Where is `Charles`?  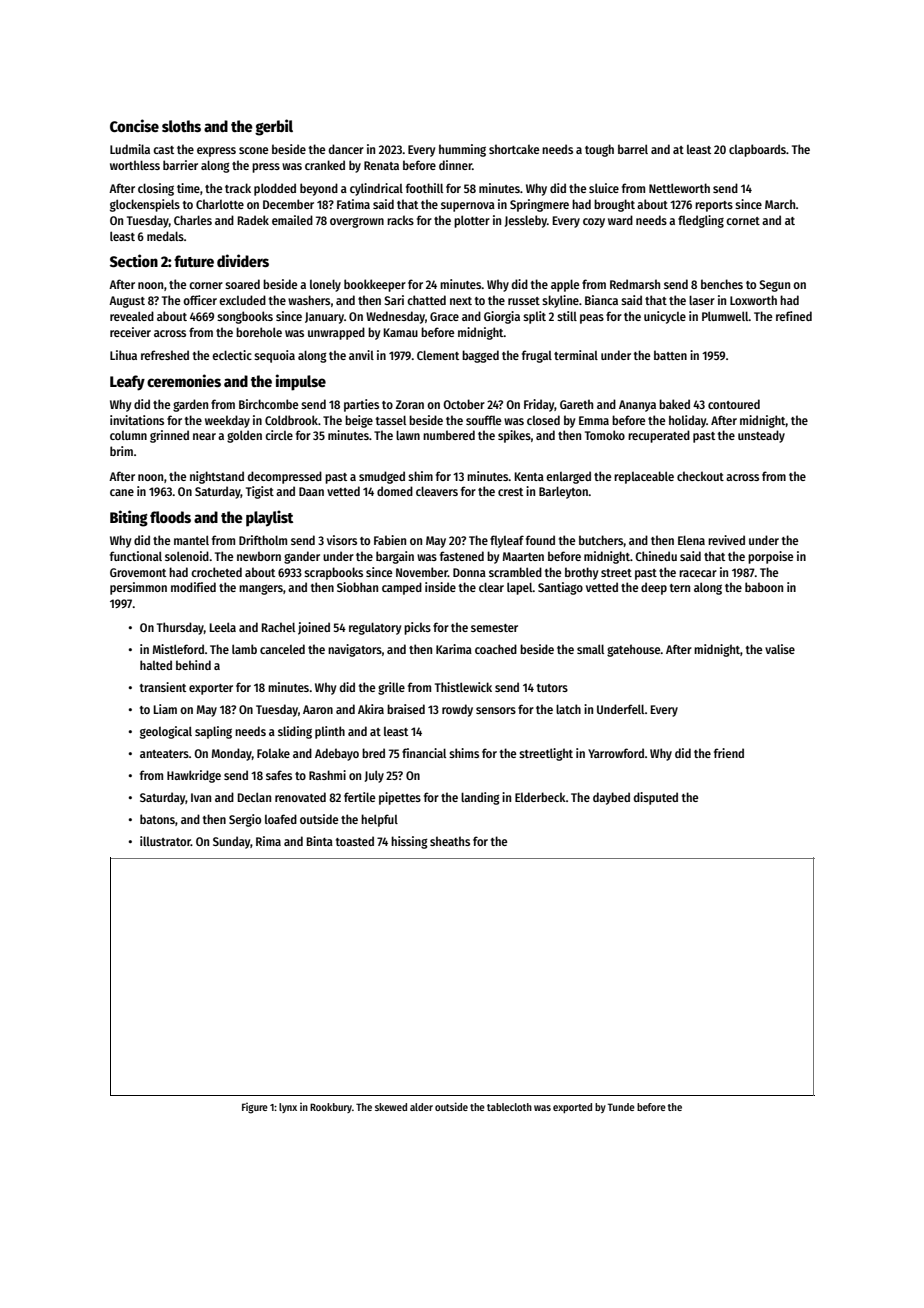
Charles is located at coordinates (193, 220).
